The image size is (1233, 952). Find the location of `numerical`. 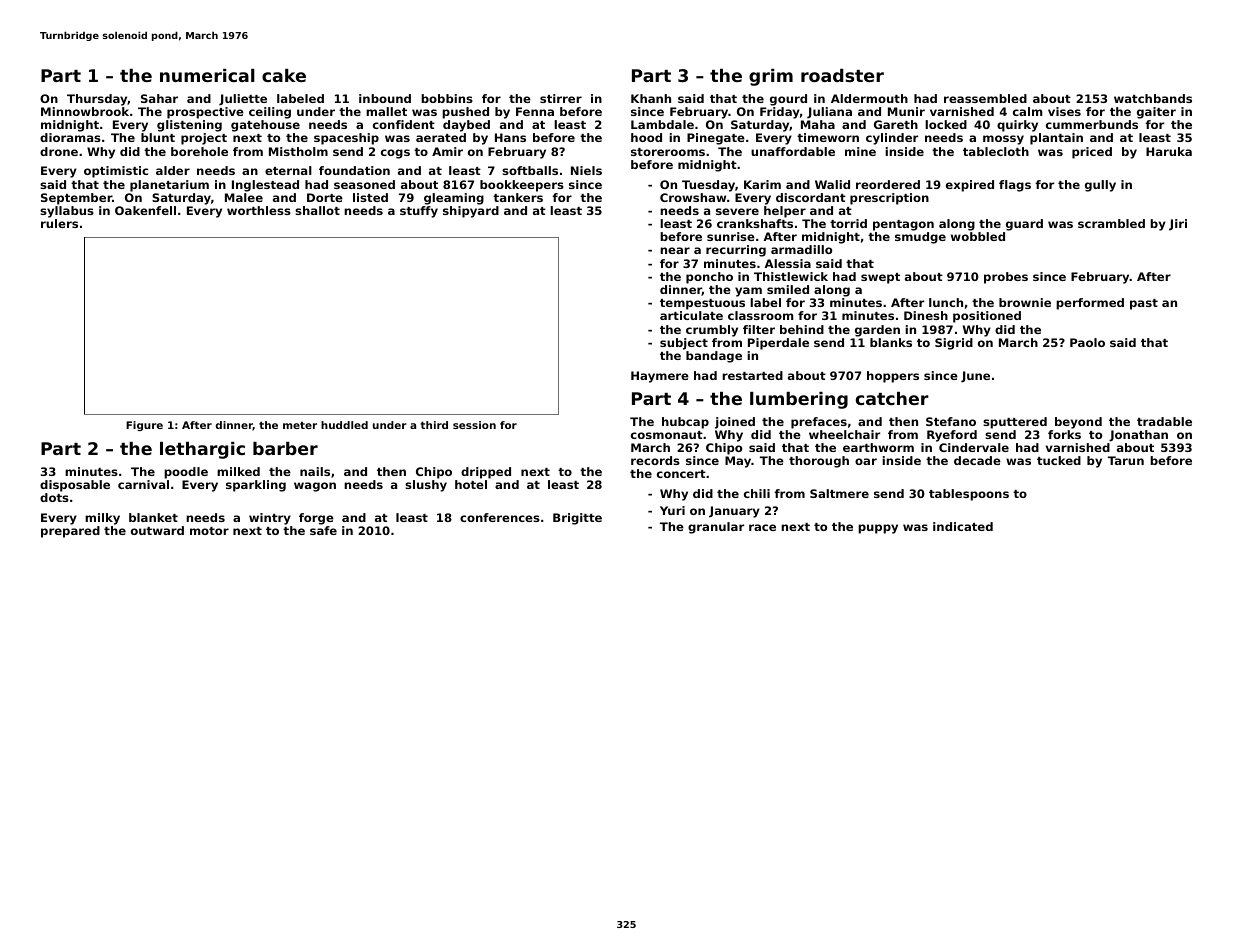

numerical is located at coordinates (207, 75).
